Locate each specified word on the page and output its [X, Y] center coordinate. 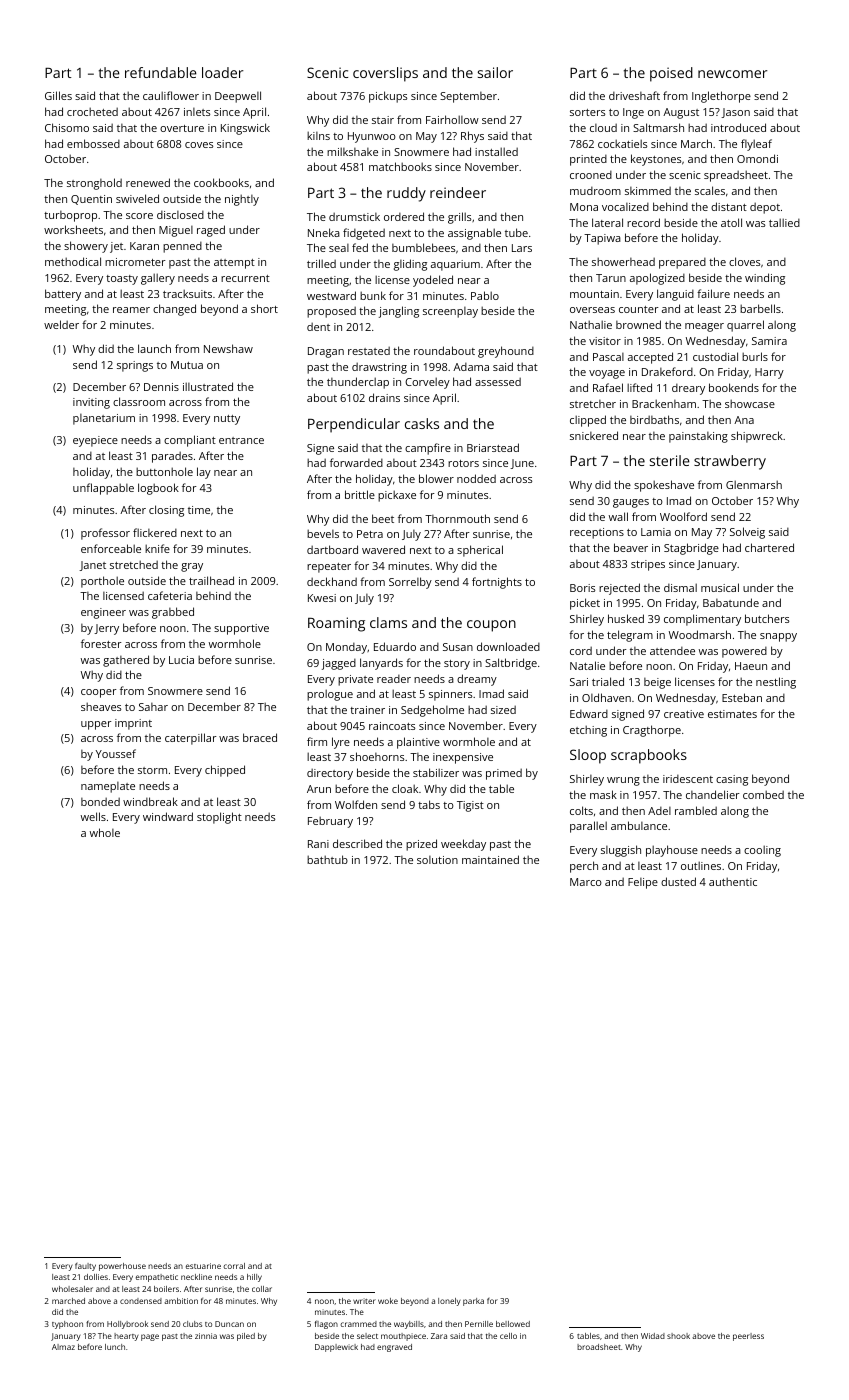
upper [96, 725]
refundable [161, 72]
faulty [85, 1267]
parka [473, 1302]
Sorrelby [410, 583]
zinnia [206, 1336]
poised [671, 74]
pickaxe [397, 496]
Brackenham [664, 403]
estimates [732, 714]
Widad [653, 1336]
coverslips [385, 74]
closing [166, 511]
